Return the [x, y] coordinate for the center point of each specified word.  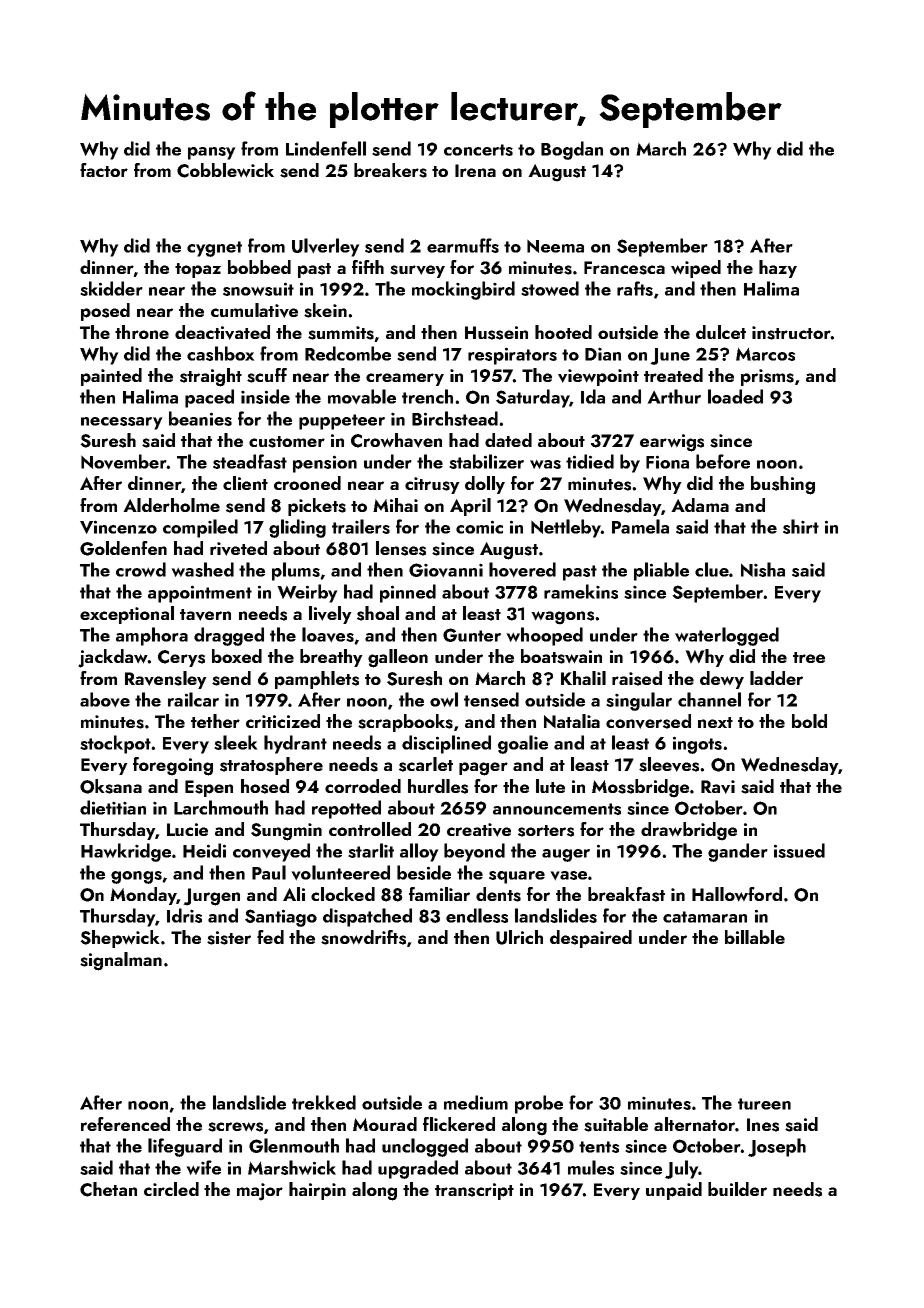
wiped [696, 269]
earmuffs [463, 245]
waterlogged [727, 636]
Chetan [108, 1189]
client [245, 483]
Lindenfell [326, 148]
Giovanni [446, 570]
